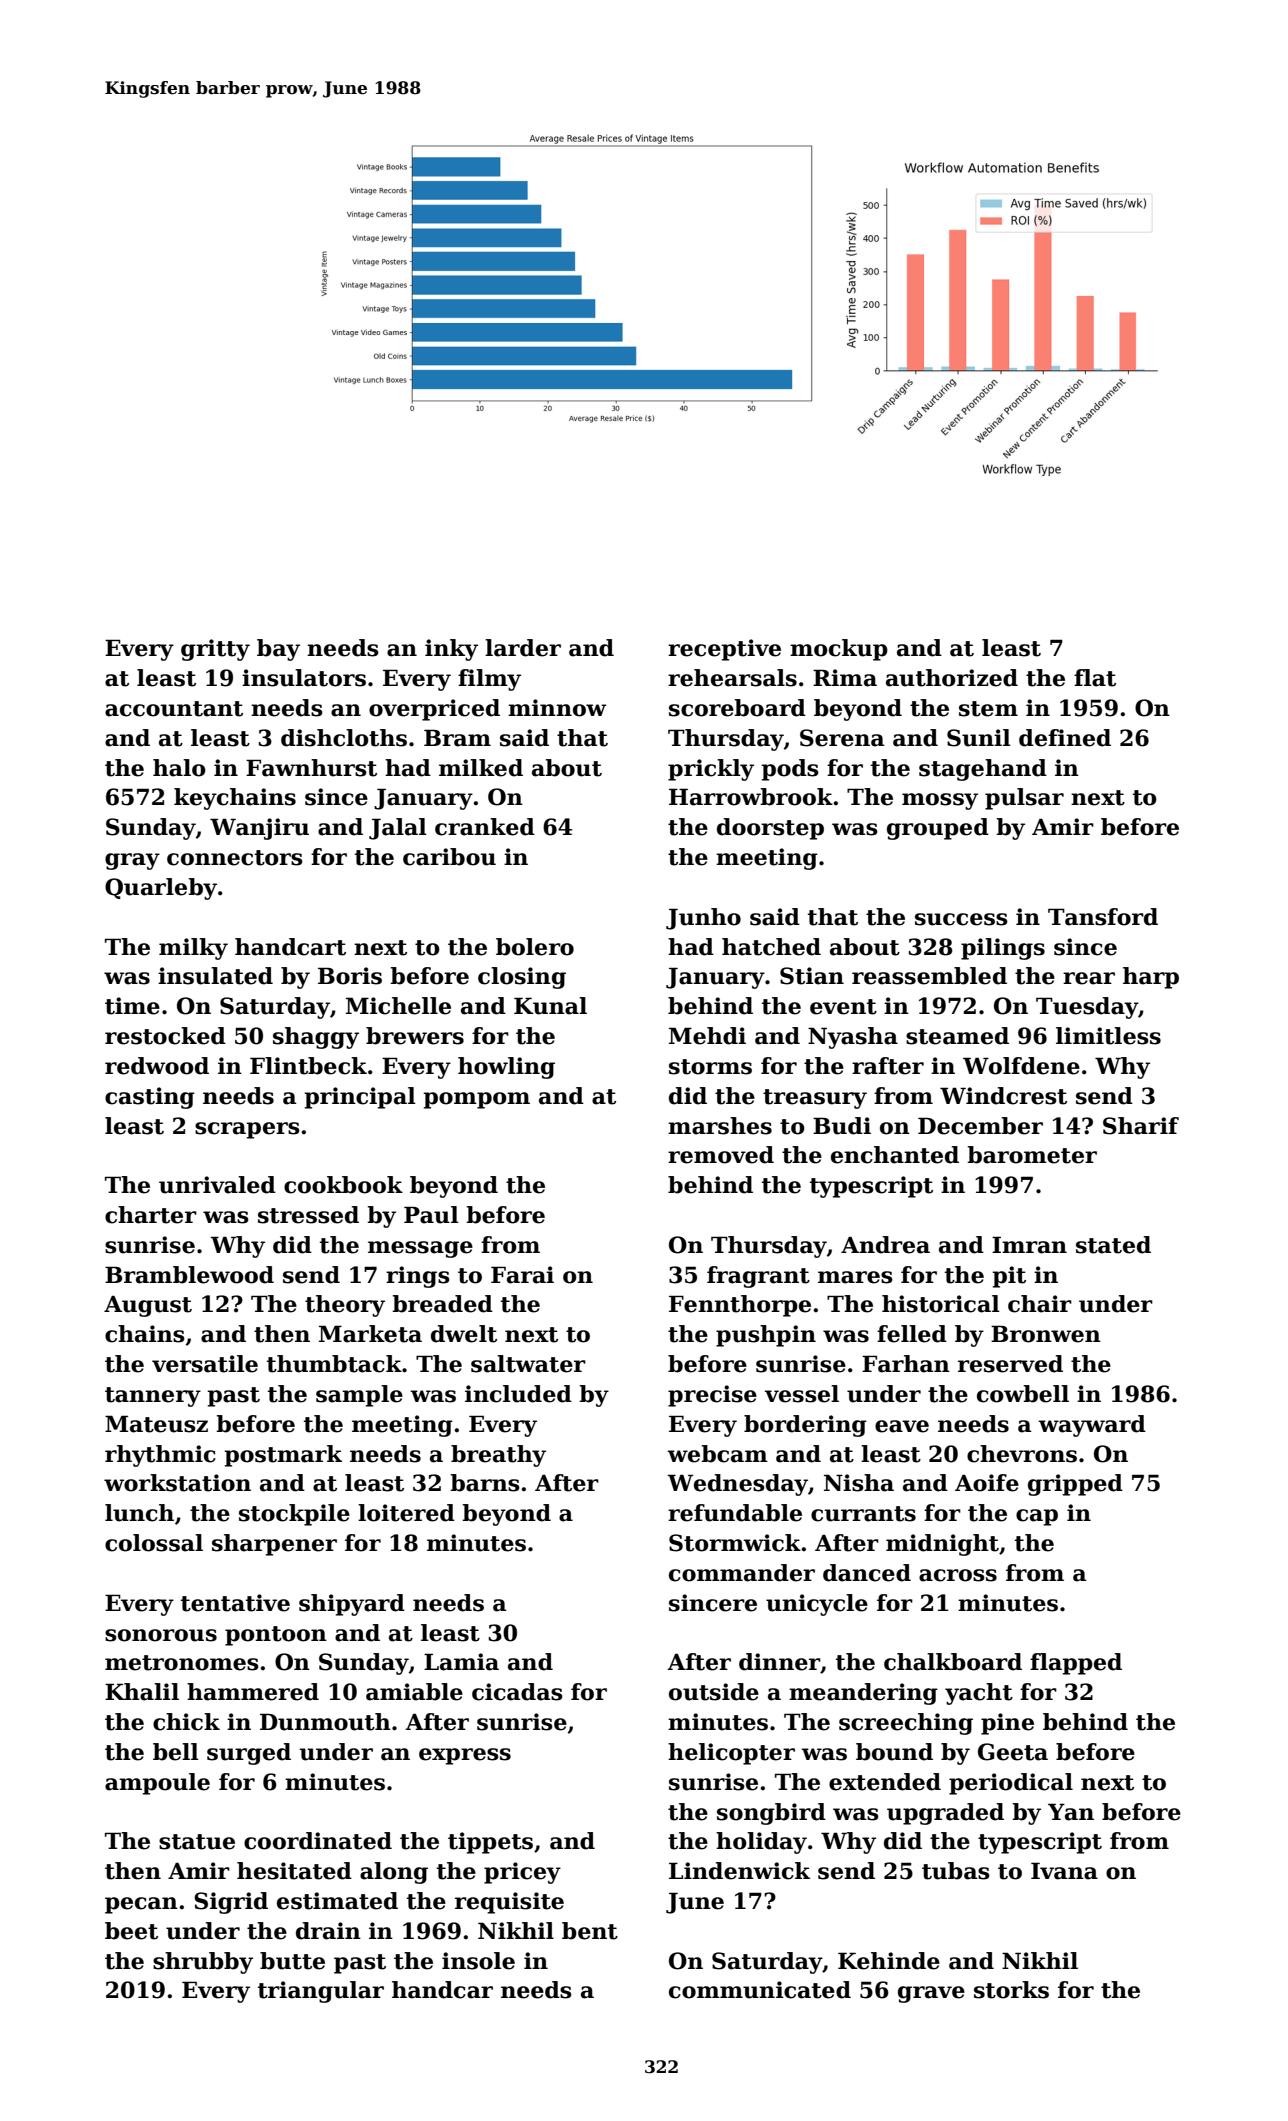  I want to click on Geeta, so click(1013, 1752).
